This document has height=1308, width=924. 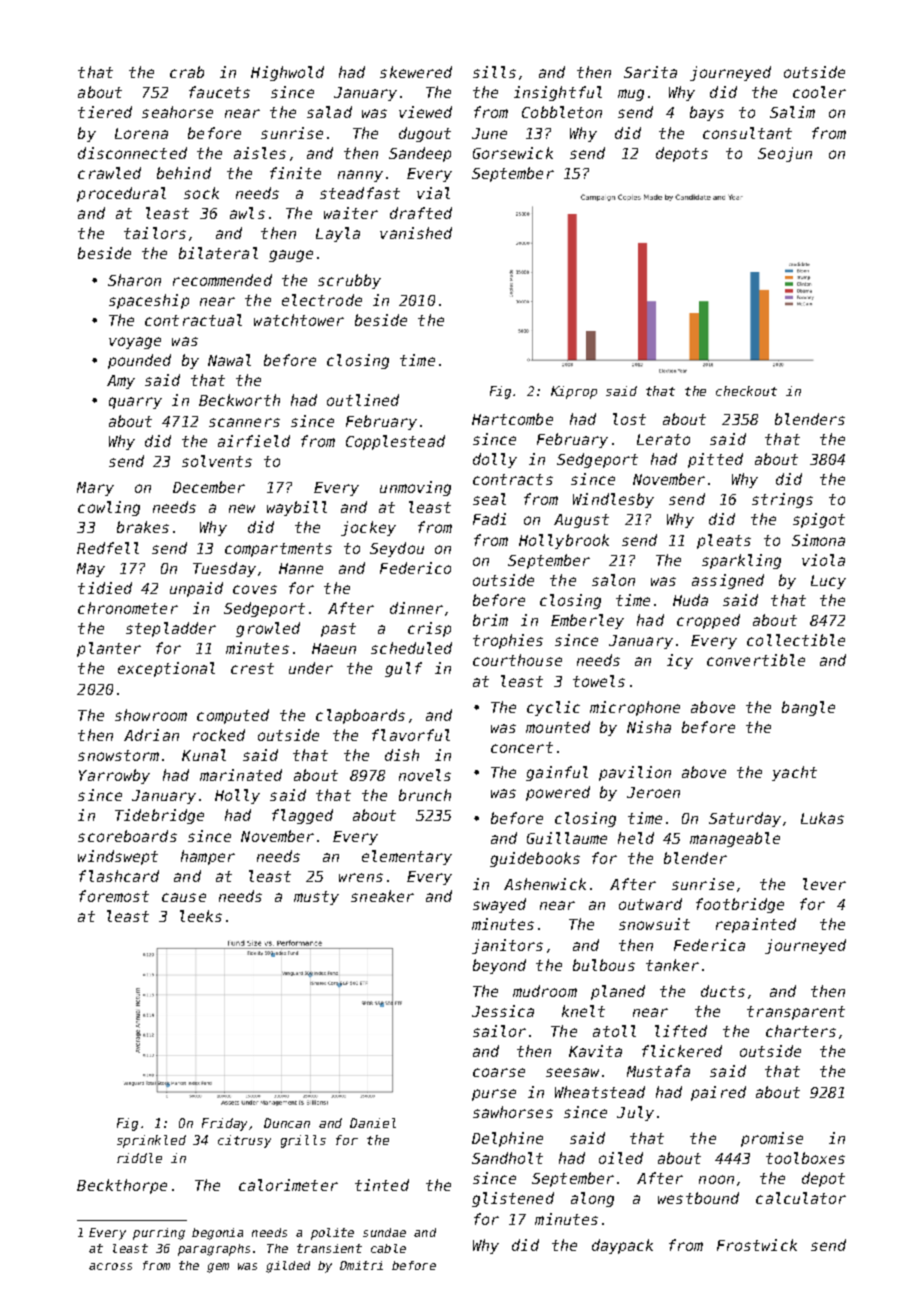 What do you see at coordinates (772, 1139) in the document?
I see `promise` at bounding box center [772, 1139].
